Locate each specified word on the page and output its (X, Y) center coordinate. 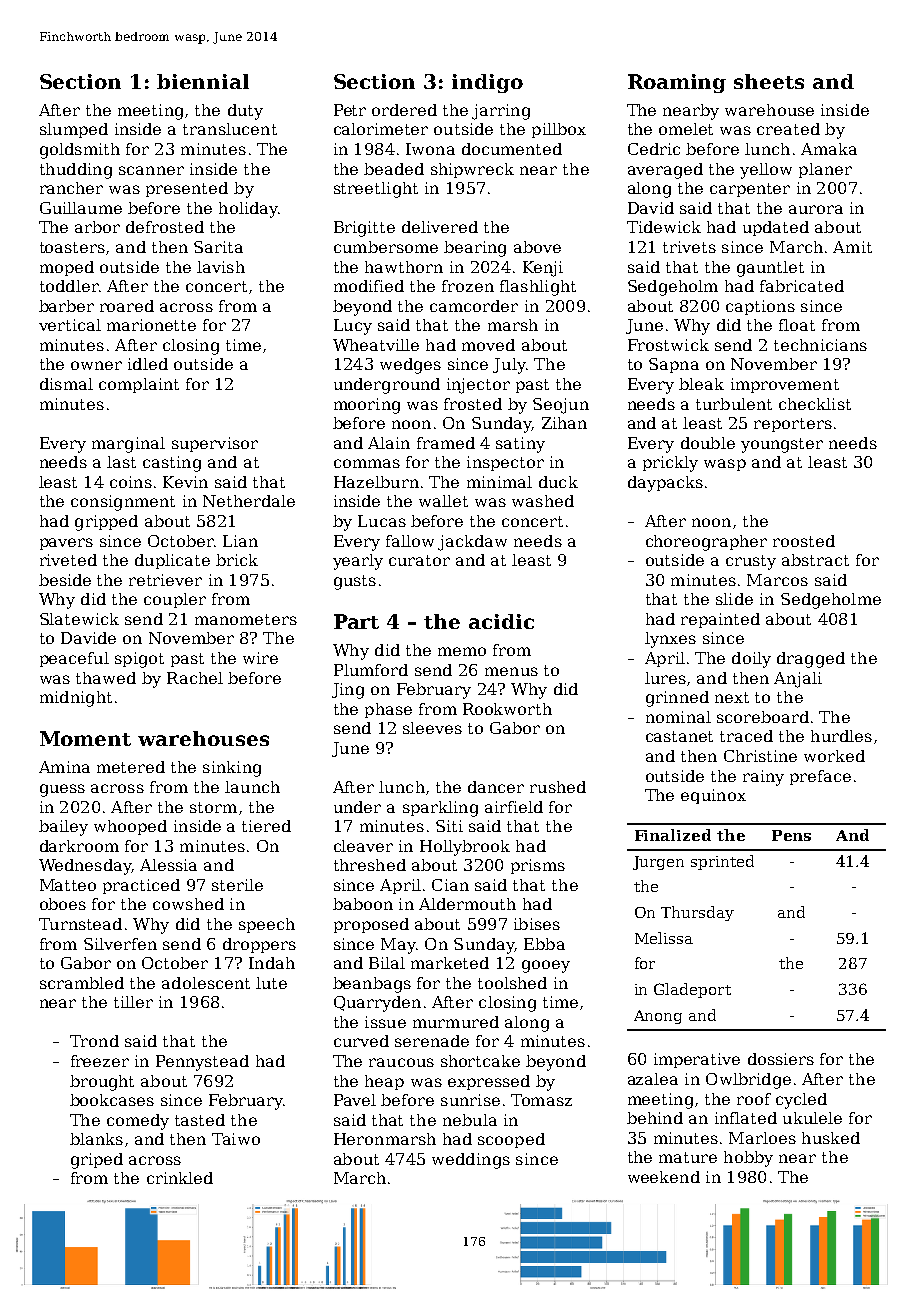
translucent (230, 129)
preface (820, 777)
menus (511, 671)
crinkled (180, 1178)
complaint (139, 385)
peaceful (74, 659)
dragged (811, 660)
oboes (63, 904)
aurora (816, 209)
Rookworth (507, 709)
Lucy (353, 327)
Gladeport (692, 990)
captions (760, 307)
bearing (475, 249)
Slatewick (79, 619)
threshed (370, 865)
